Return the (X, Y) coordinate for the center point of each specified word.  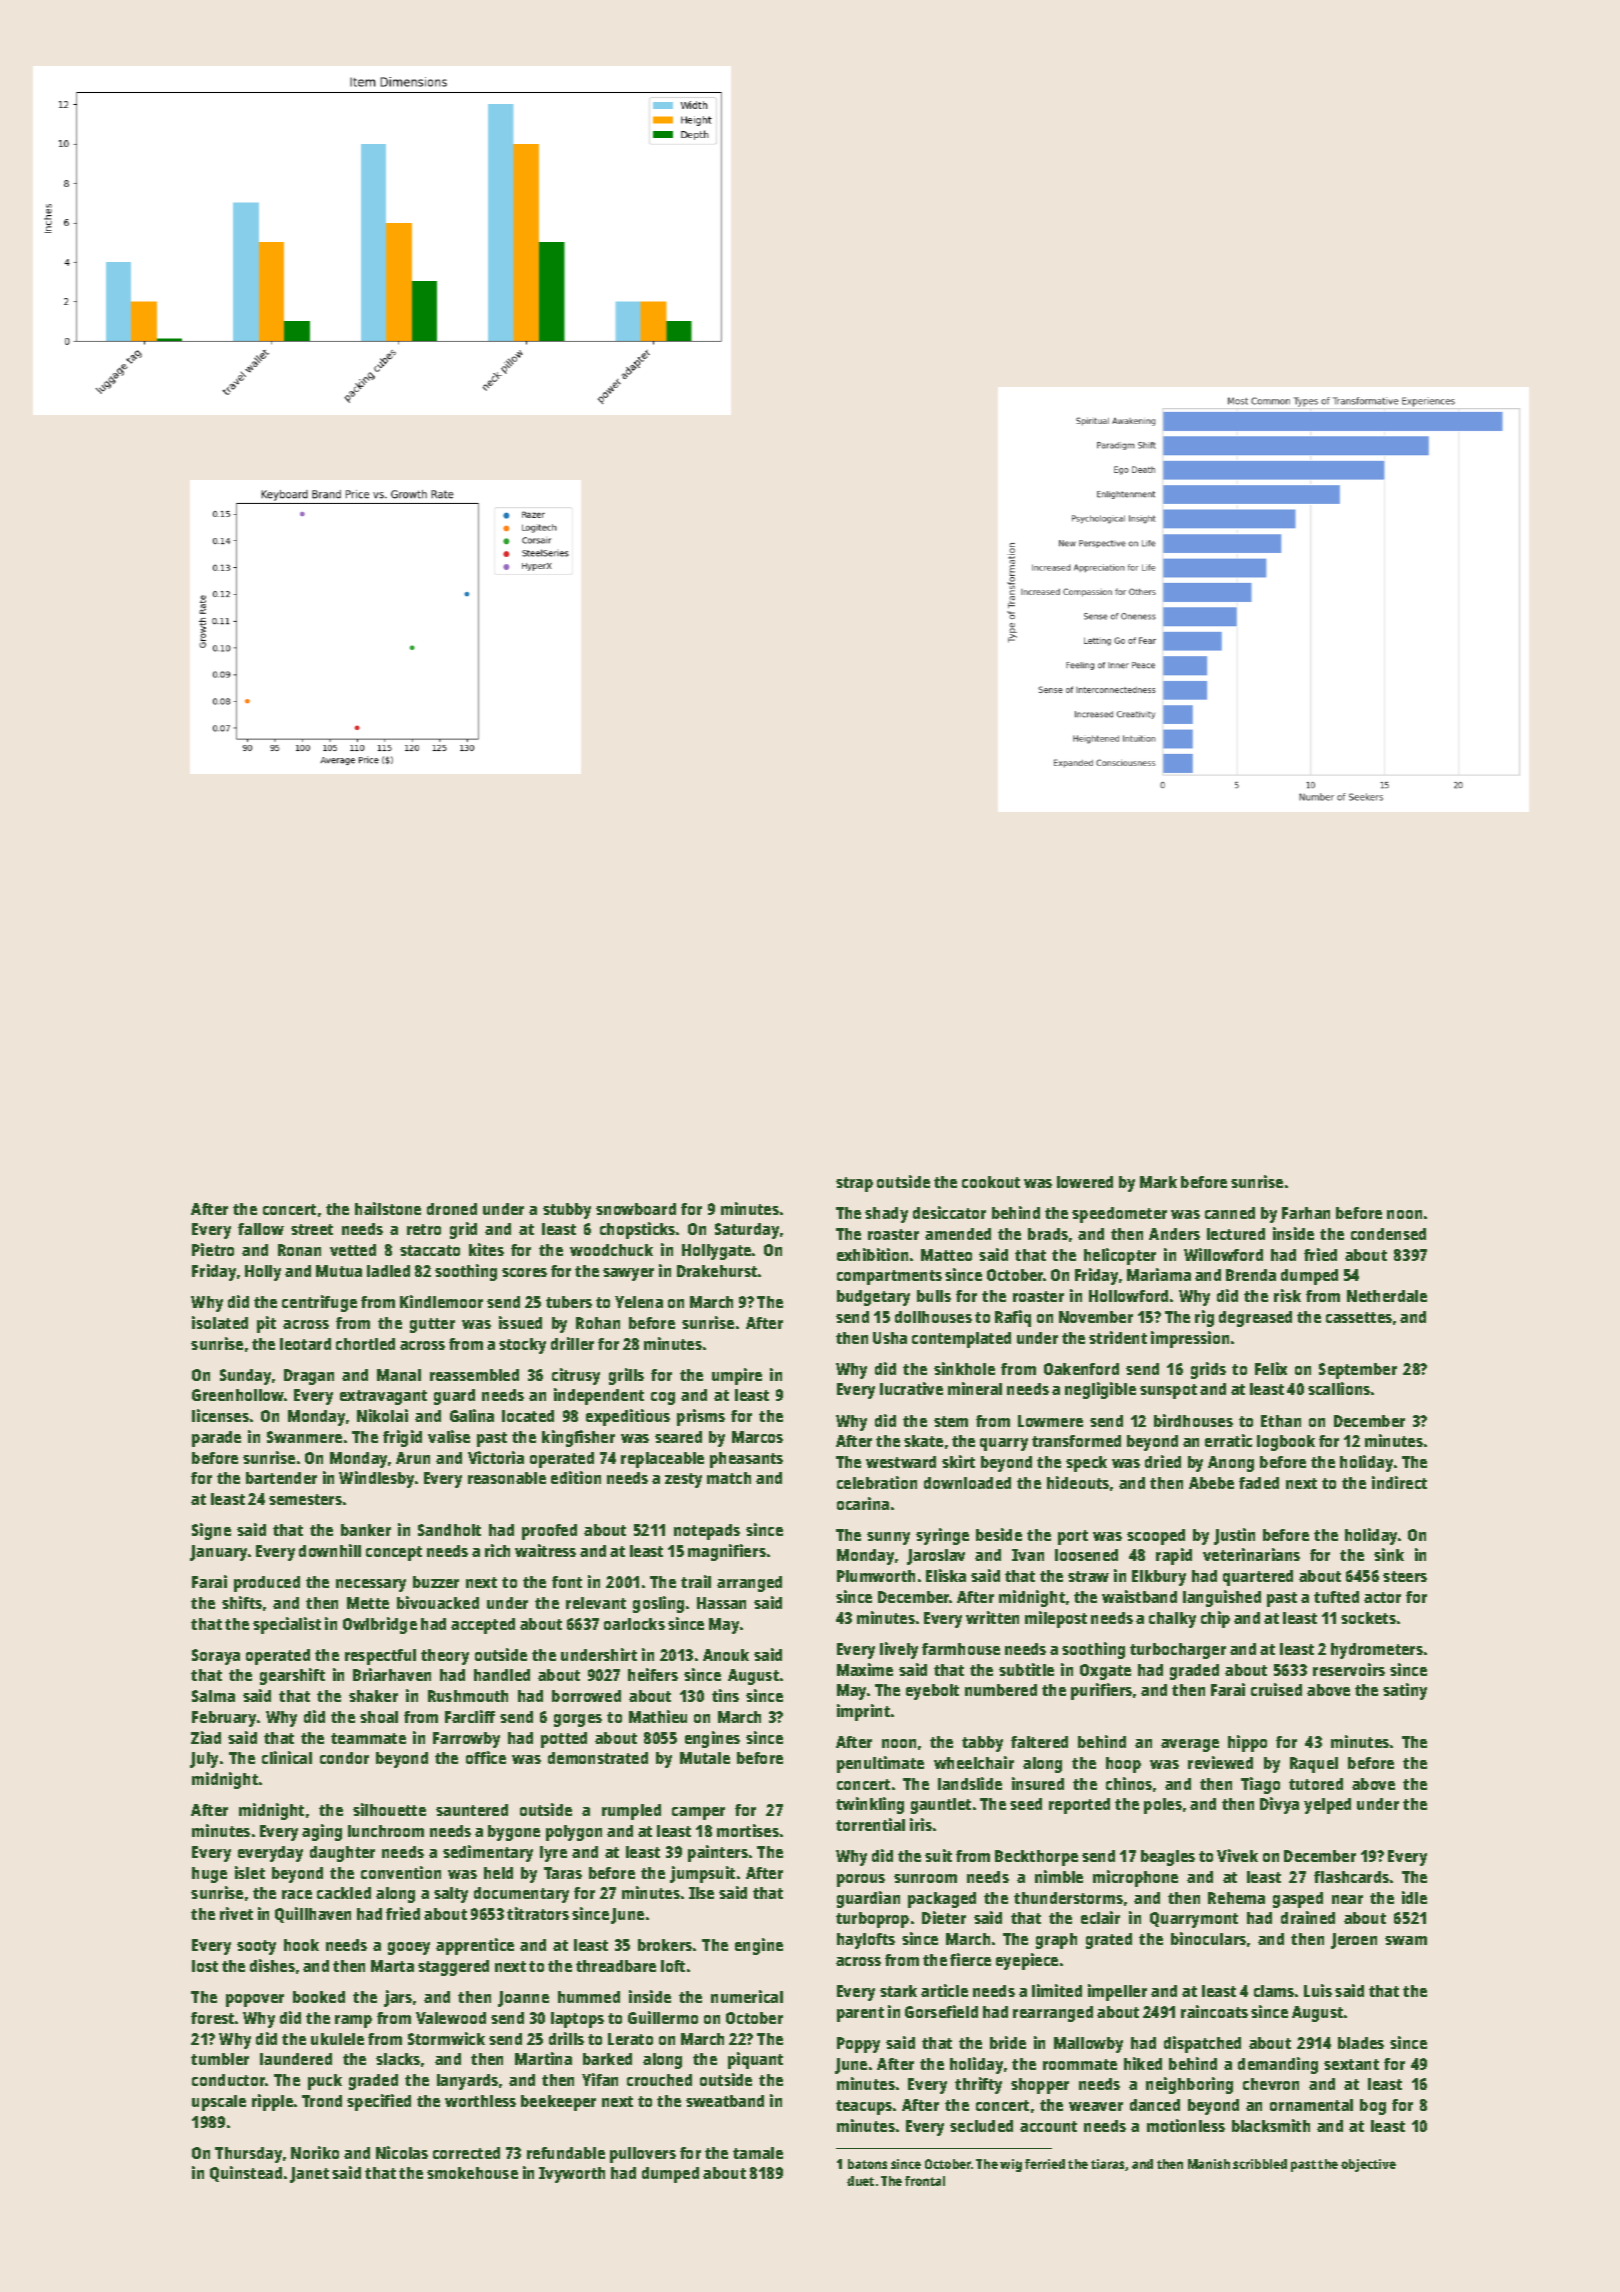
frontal (925, 2181)
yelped (1327, 1806)
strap (854, 1184)
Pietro (213, 1249)
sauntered (472, 1810)
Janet (309, 2175)
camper (698, 1813)
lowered (1085, 1182)
